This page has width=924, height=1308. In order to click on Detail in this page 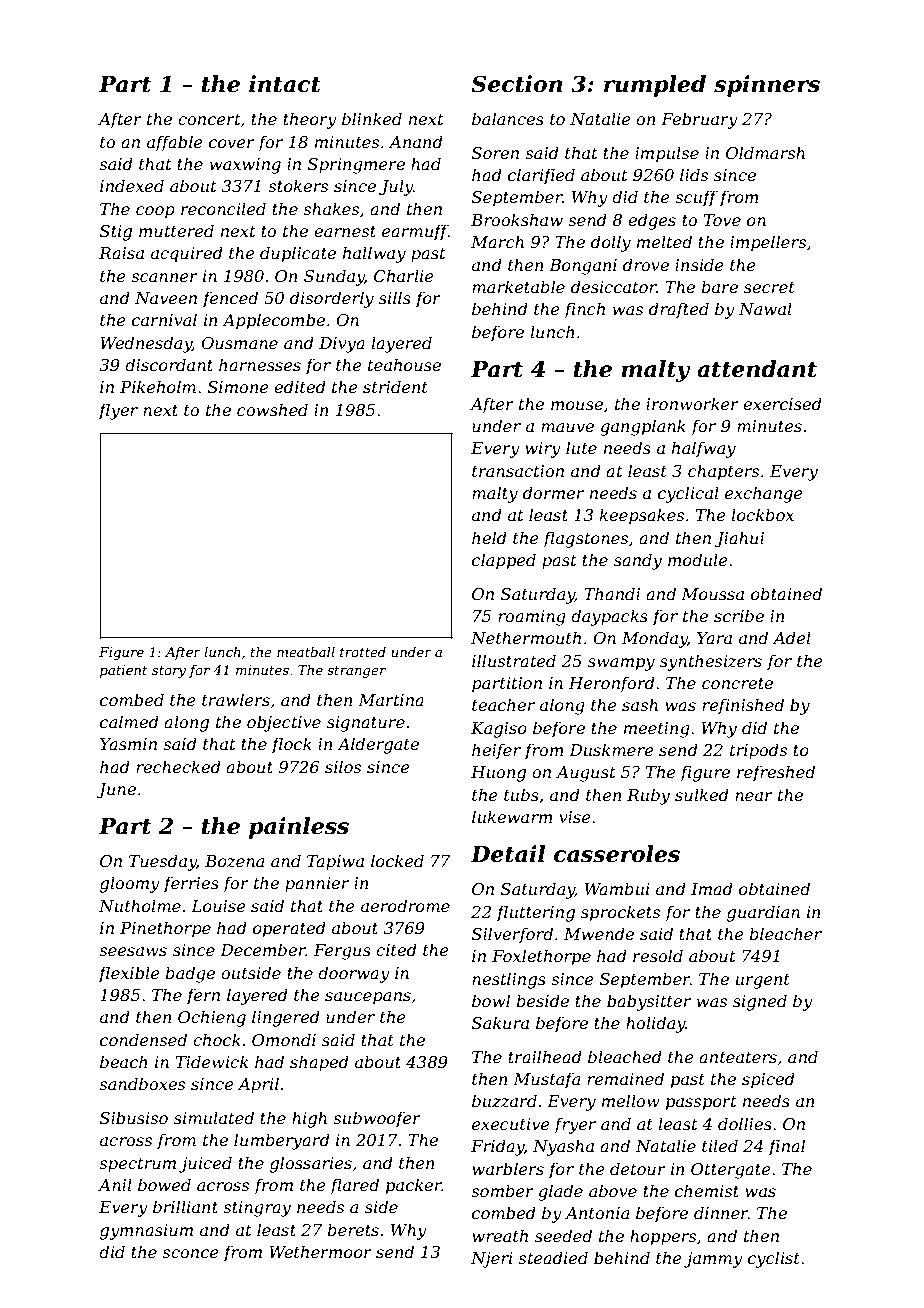, I will do `click(508, 854)`.
